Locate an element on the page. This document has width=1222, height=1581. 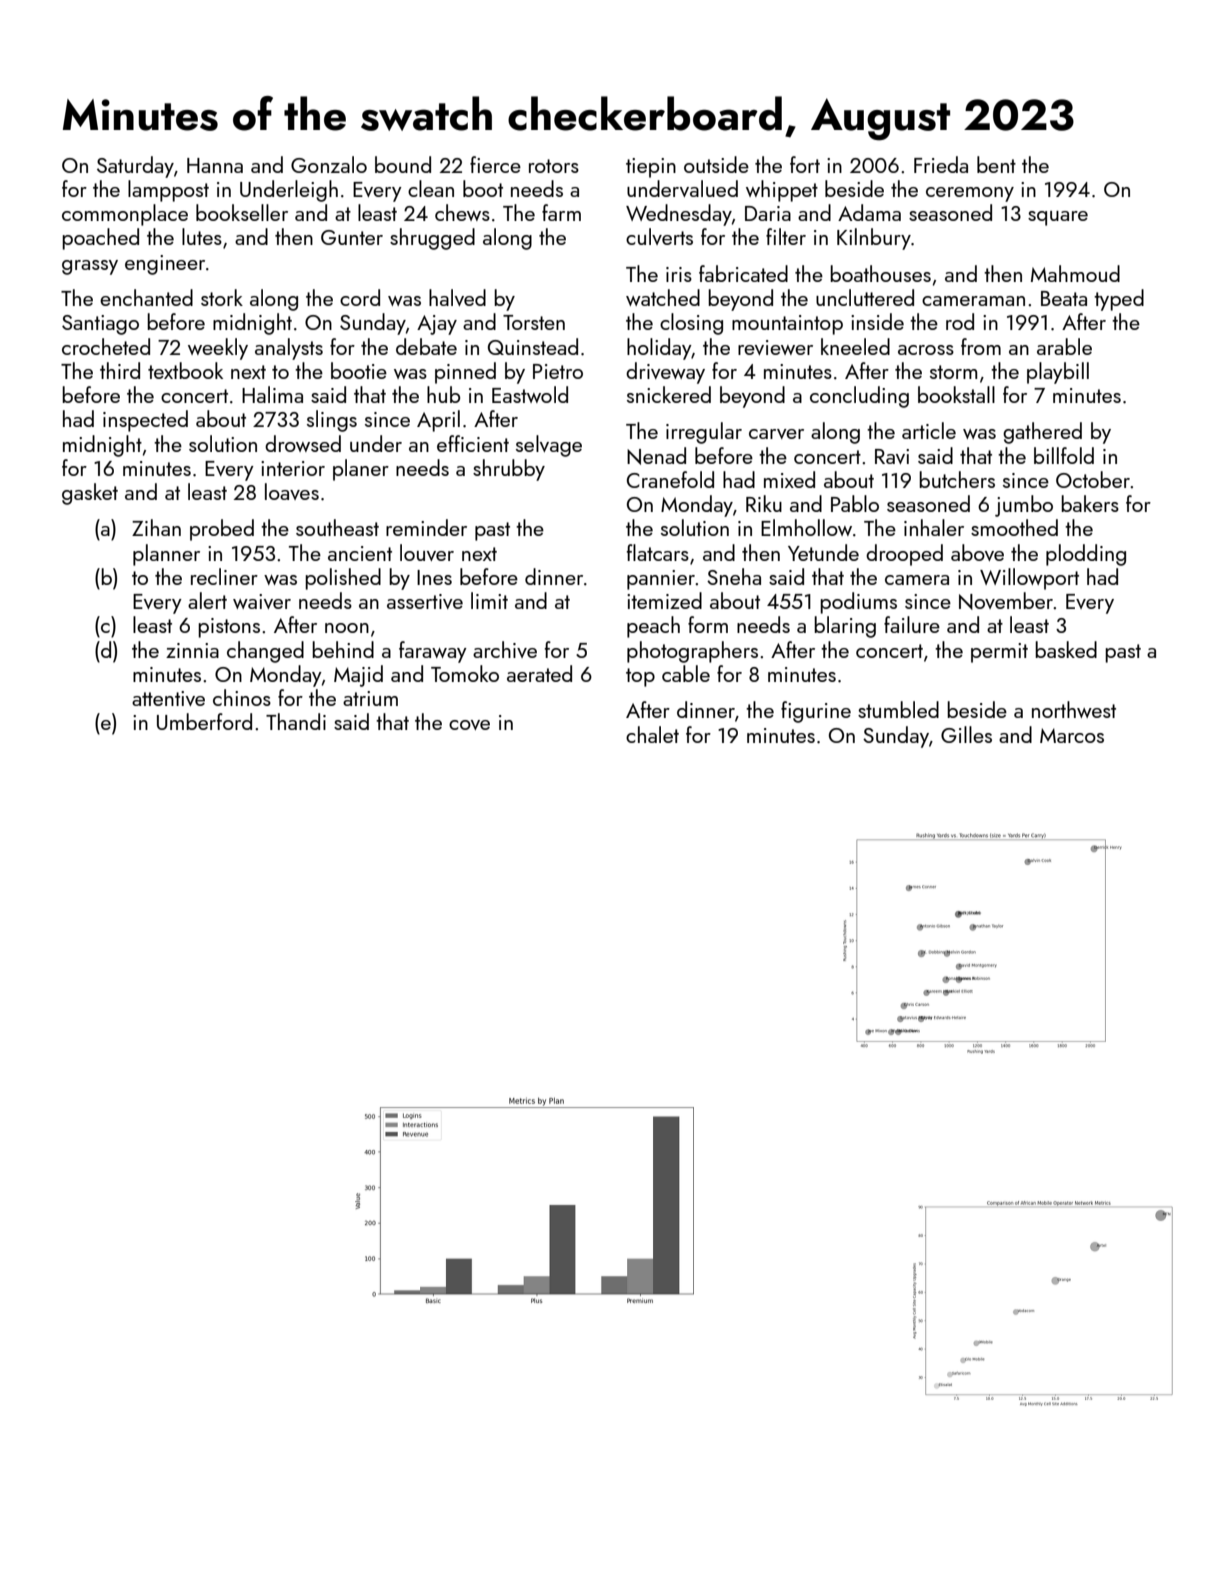
Riku is located at coordinates (764, 503).
